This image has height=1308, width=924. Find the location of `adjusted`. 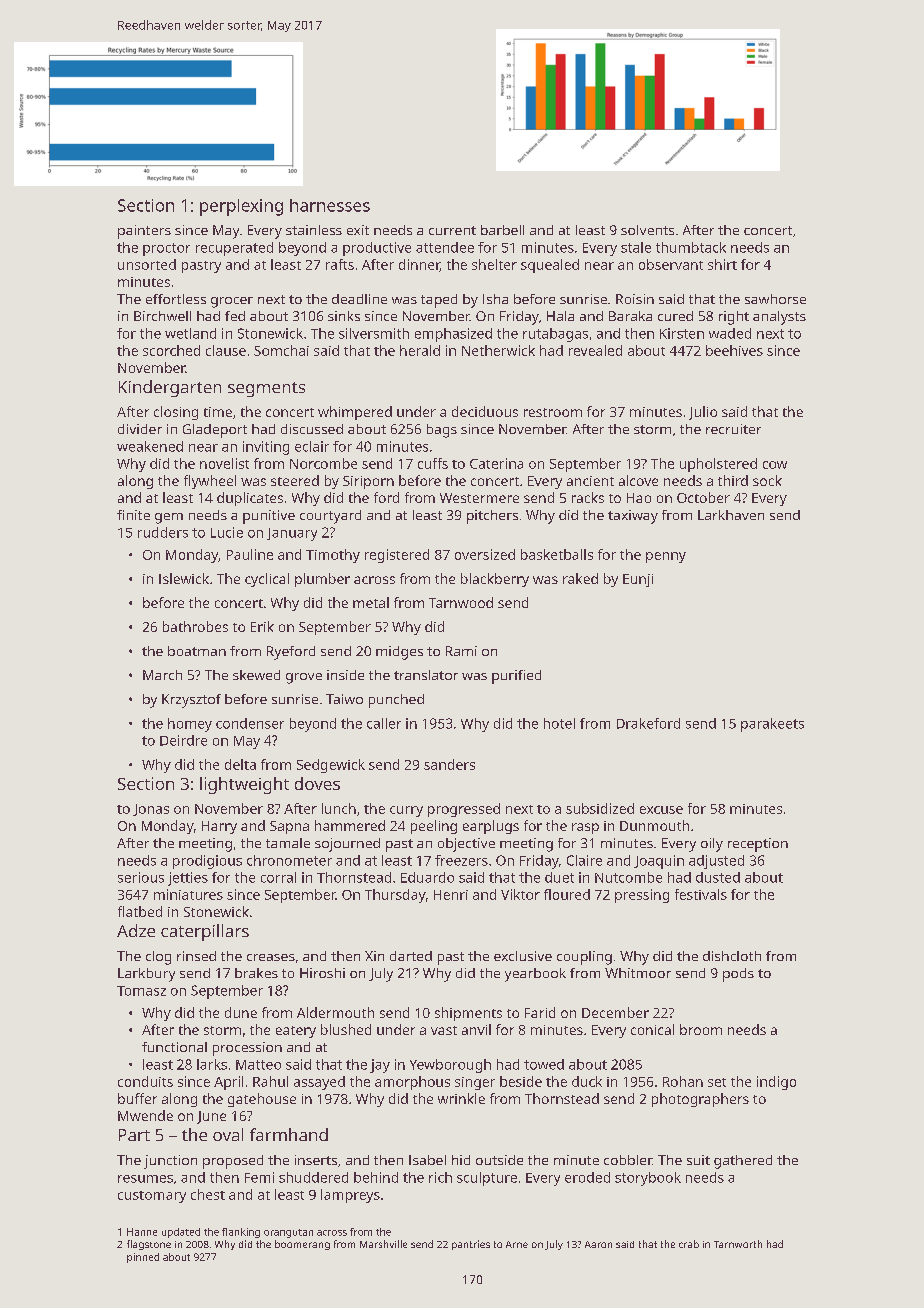

adjusted is located at coordinates (716, 862).
